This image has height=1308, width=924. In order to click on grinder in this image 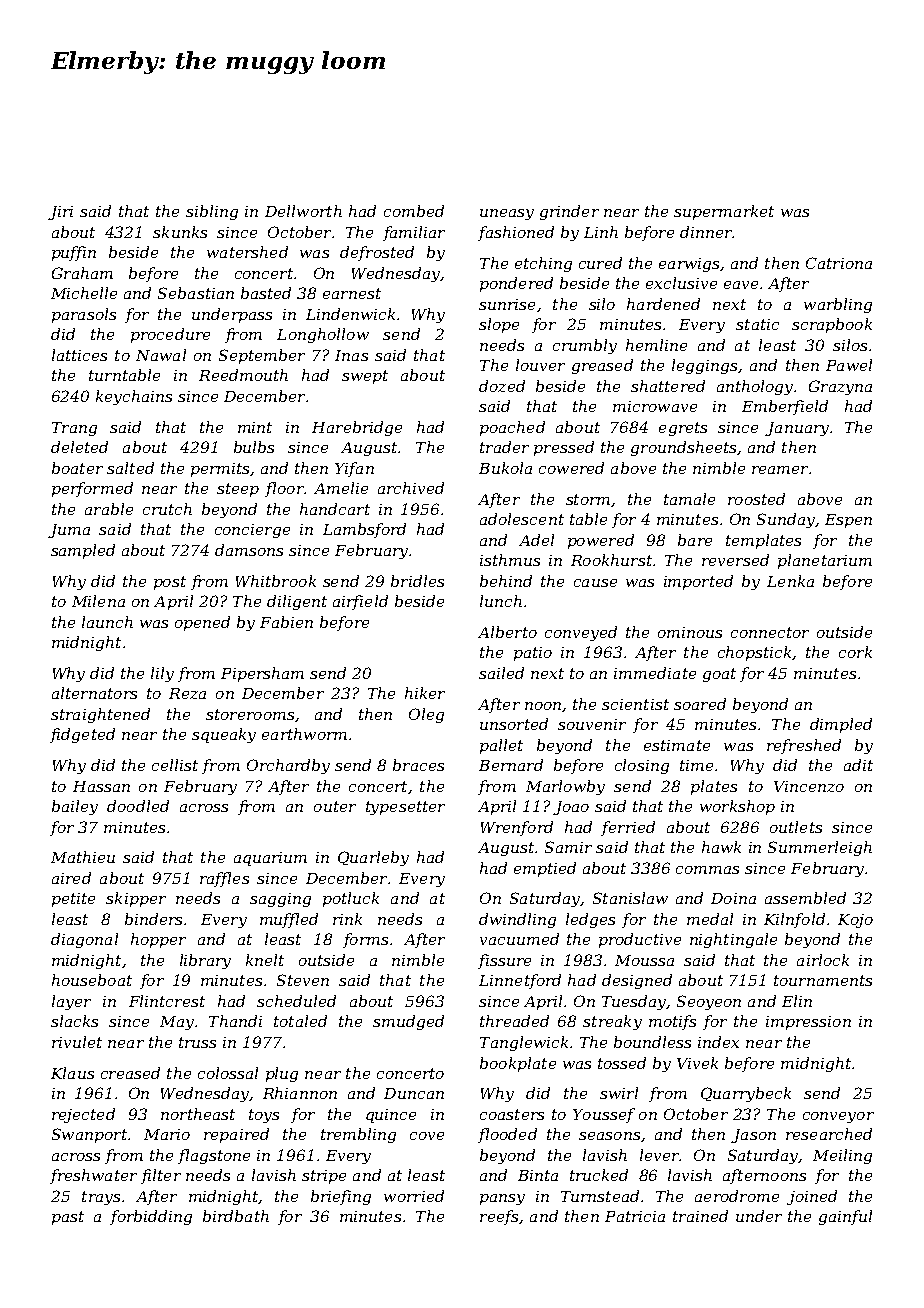, I will do `click(569, 212)`.
